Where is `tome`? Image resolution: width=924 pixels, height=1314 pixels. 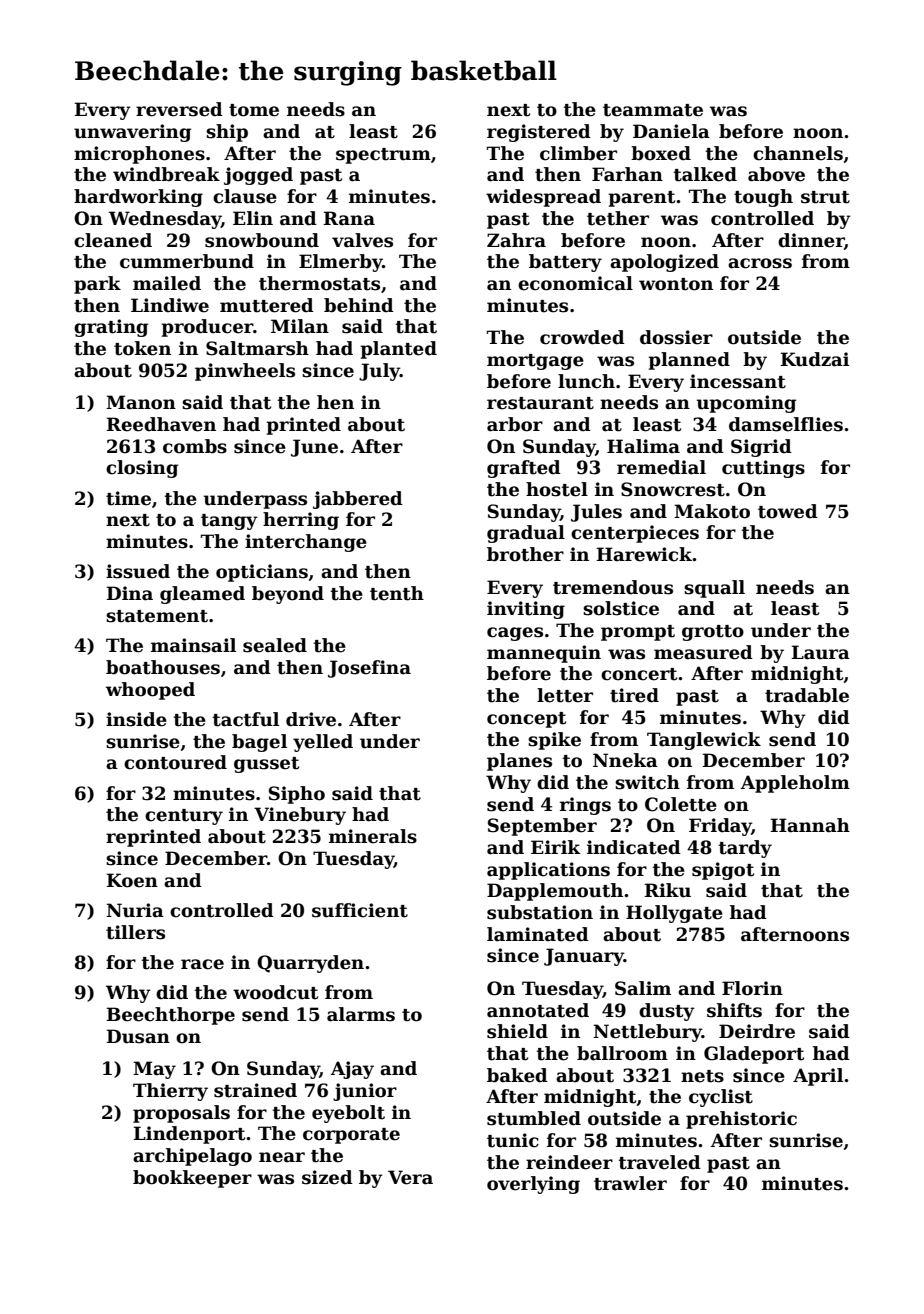 tome is located at coordinates (254, 110).
